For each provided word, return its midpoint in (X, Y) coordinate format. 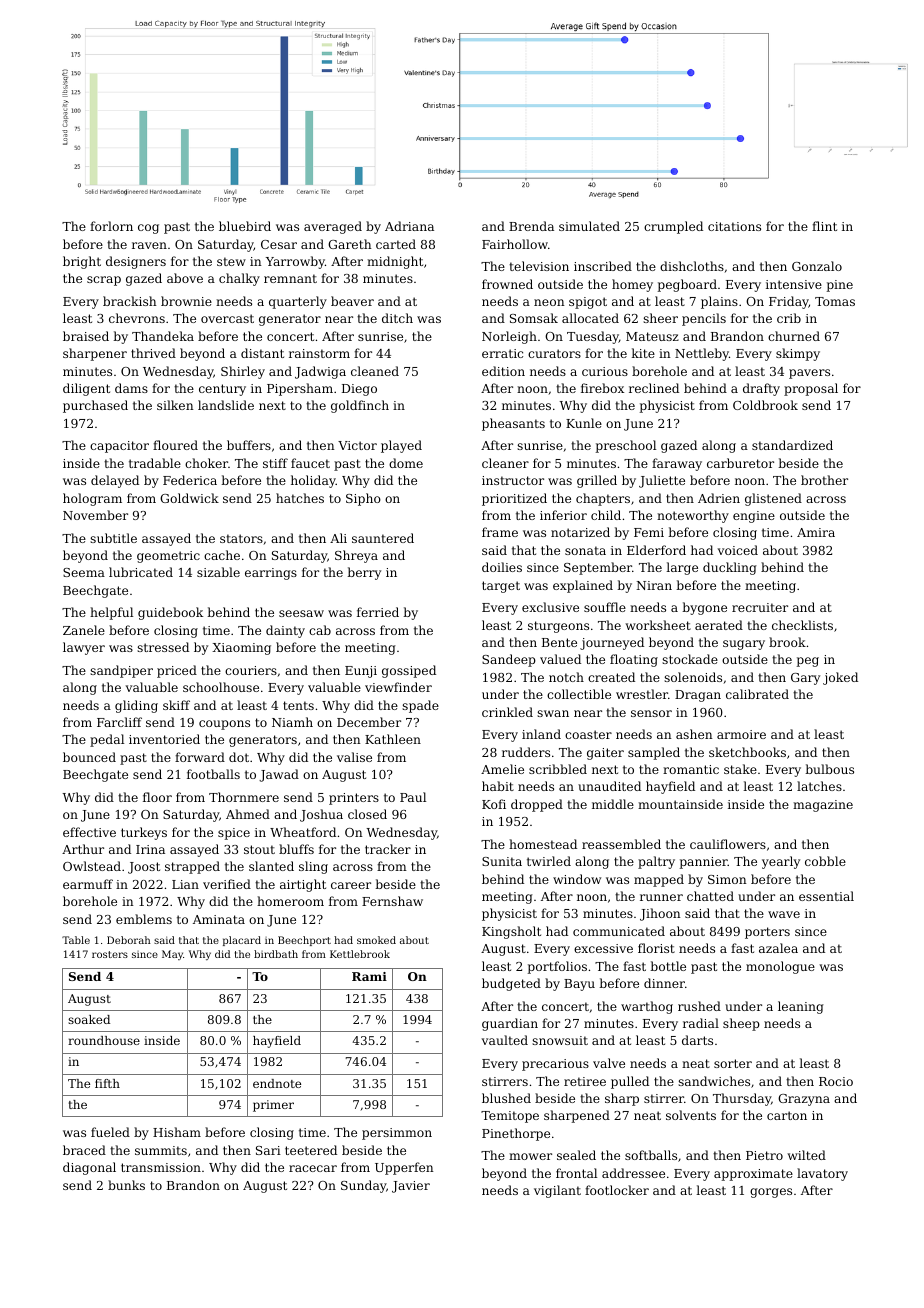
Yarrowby (295, 262)
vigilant (557, 1191)
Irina (150, 849)
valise (354, 757)
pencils (704, 319)
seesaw (301, 613)
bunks (126, 1185)
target (501, 587)
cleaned (375, 371)
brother (824, 480)
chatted (710, 896)
